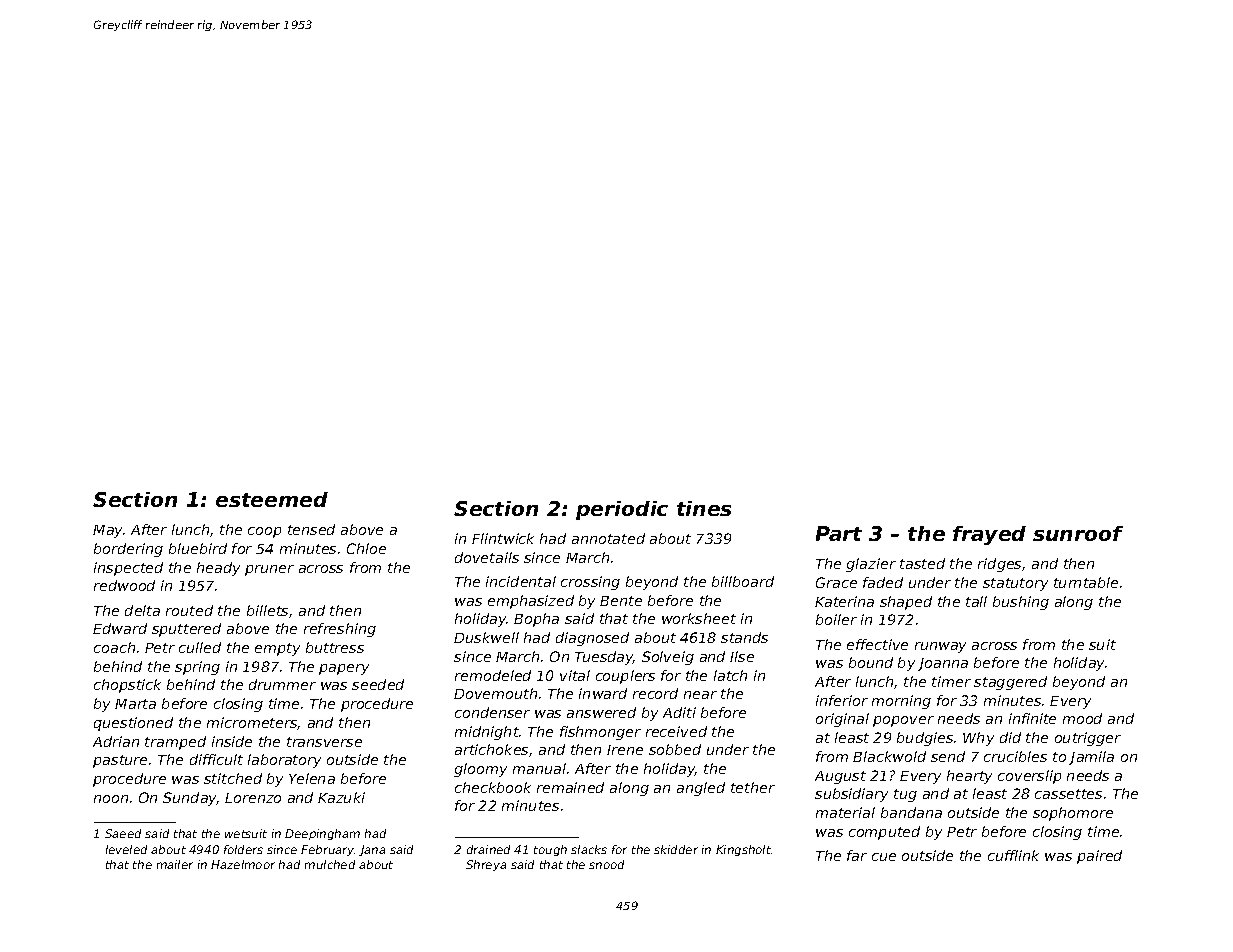 This screenshot has height=952, width=1233. Describe the element at coordinates (252, 723) in the screenshot. I see `micrometers` at that location.
